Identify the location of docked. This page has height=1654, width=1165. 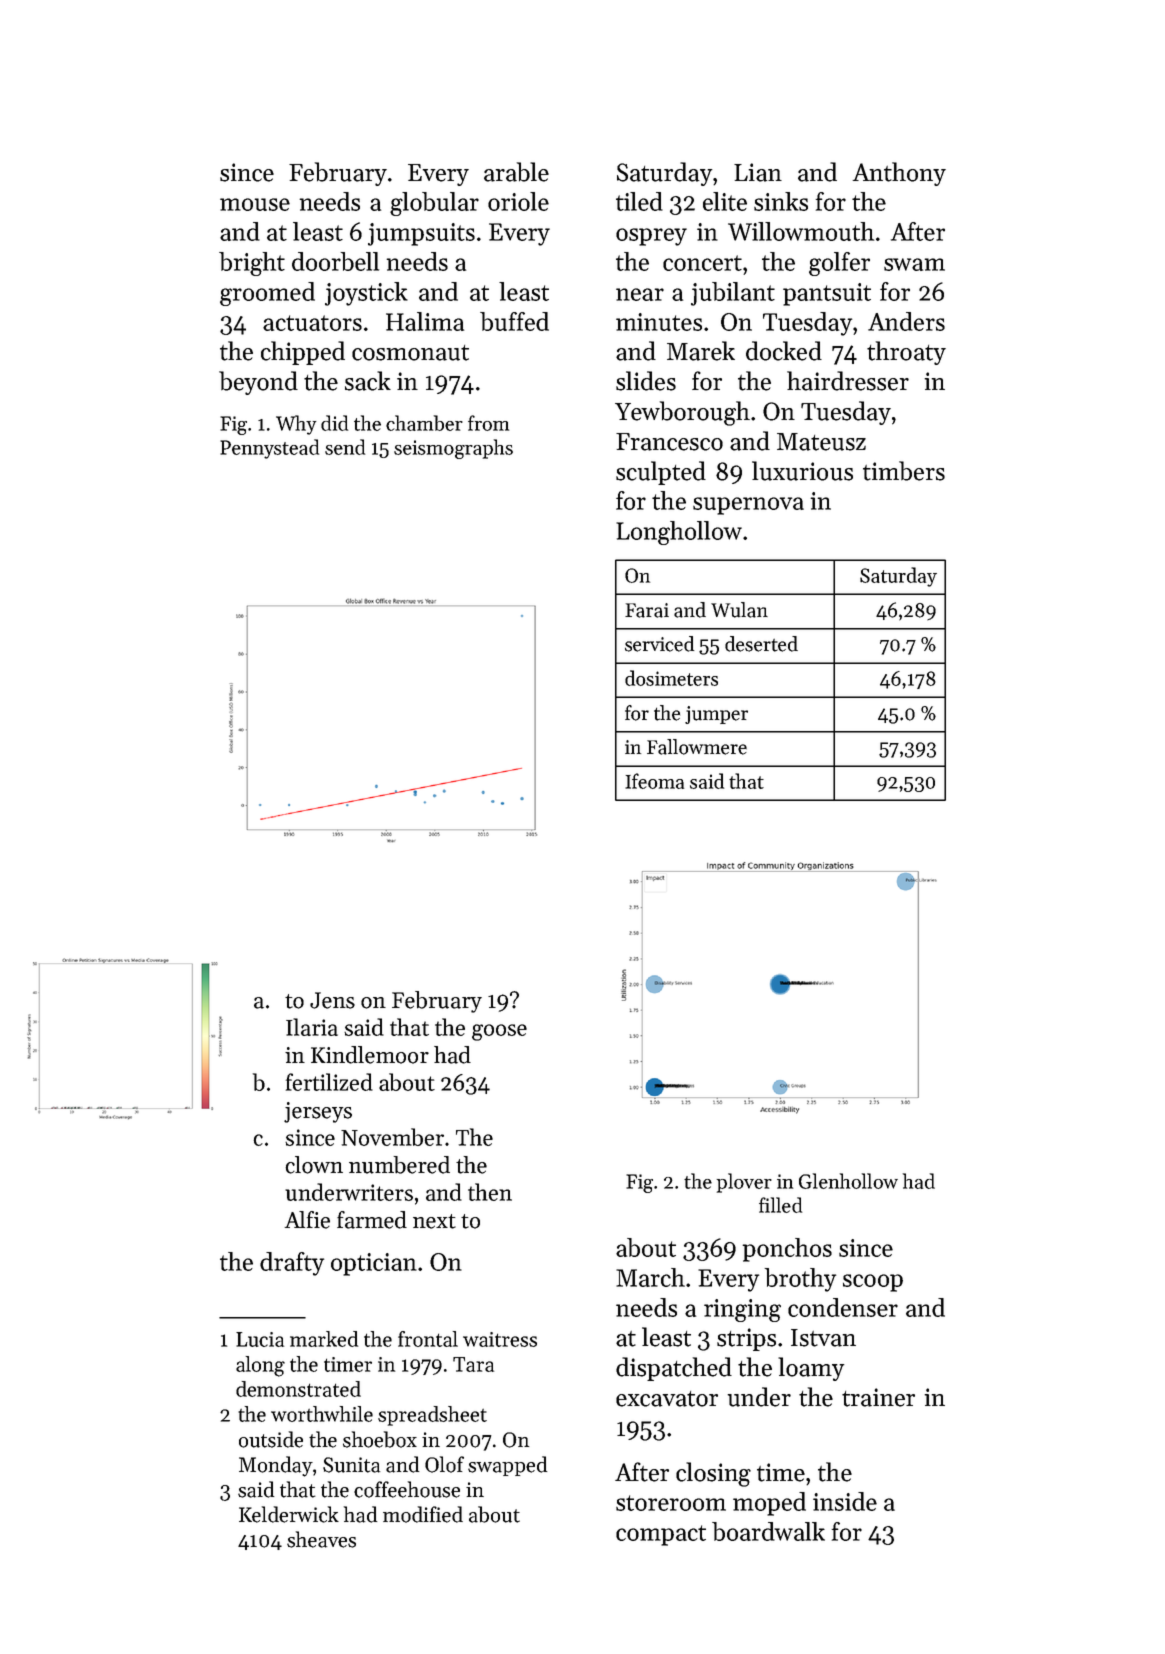
(784, 351).
